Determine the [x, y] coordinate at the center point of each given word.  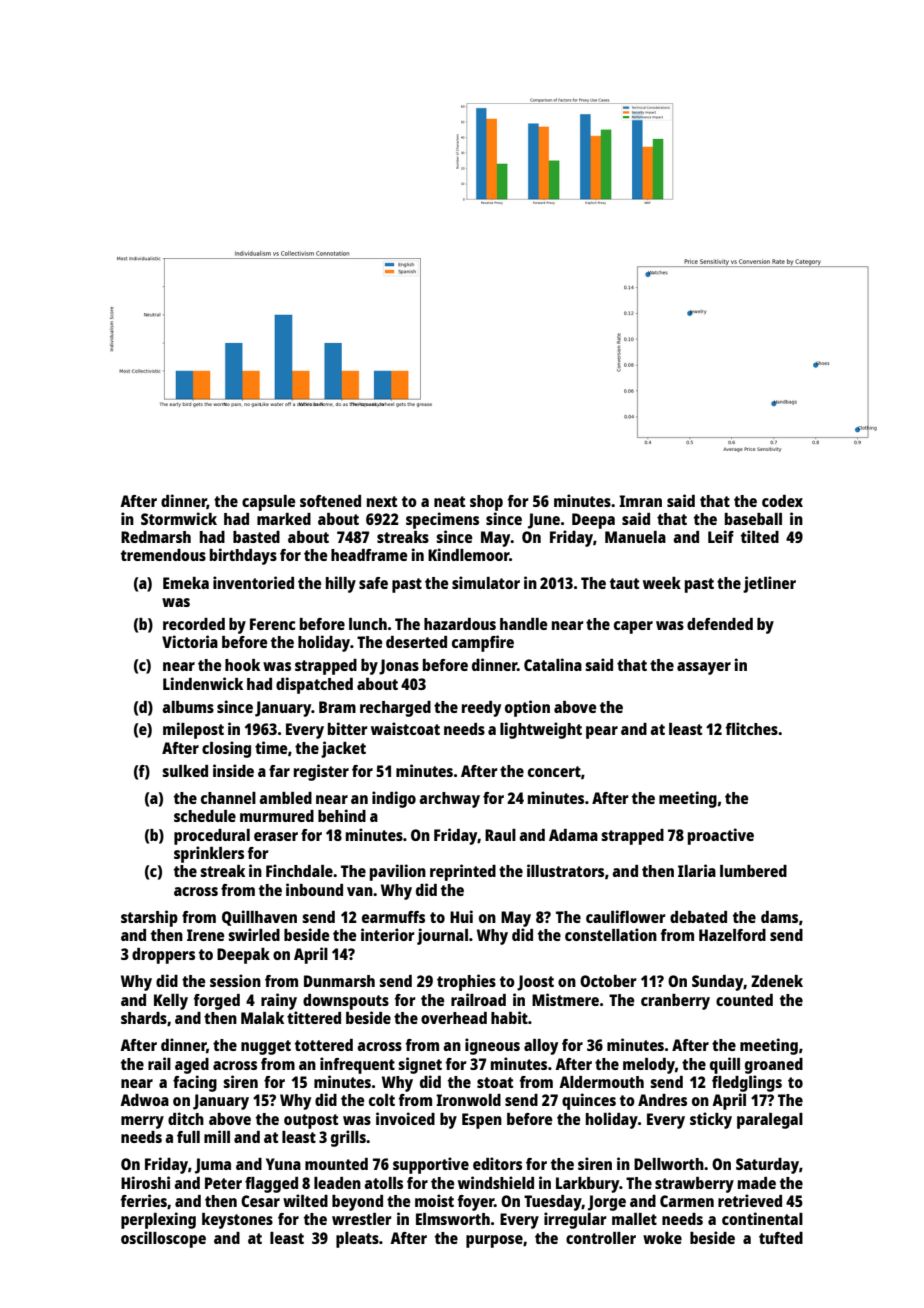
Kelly [171, 1002]
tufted [781, 1238]
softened [330, 501]
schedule [205, 816]
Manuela [635, 537]
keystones [237, 1221]
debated [698, 917]
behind [342, 815]
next [382, 501]
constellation [611, 934]
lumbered [753, 871]
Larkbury [588, 1185]
